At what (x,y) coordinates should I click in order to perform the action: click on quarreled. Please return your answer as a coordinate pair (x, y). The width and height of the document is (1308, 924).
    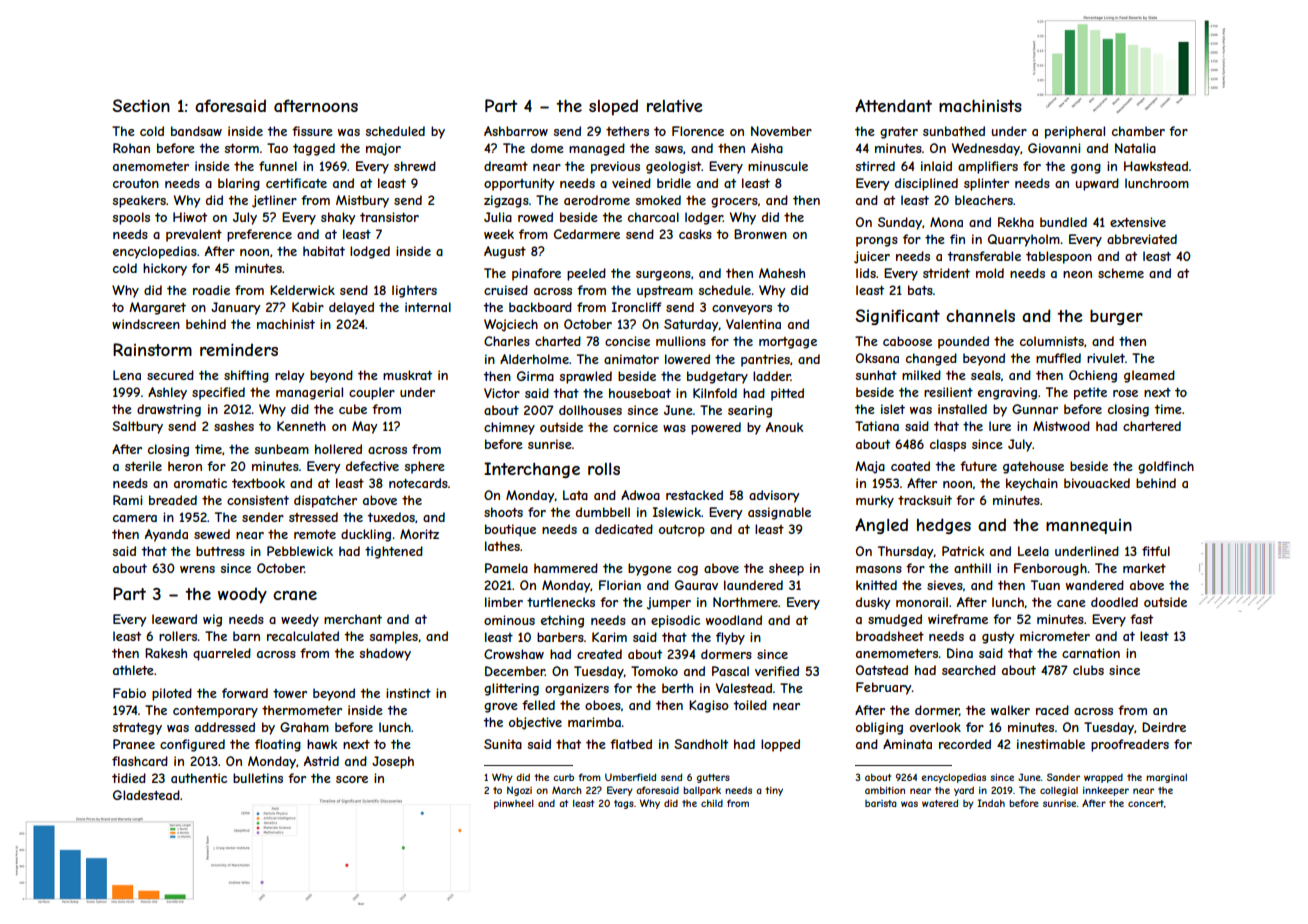
    Looking at the image, I should click on (222, 654).
